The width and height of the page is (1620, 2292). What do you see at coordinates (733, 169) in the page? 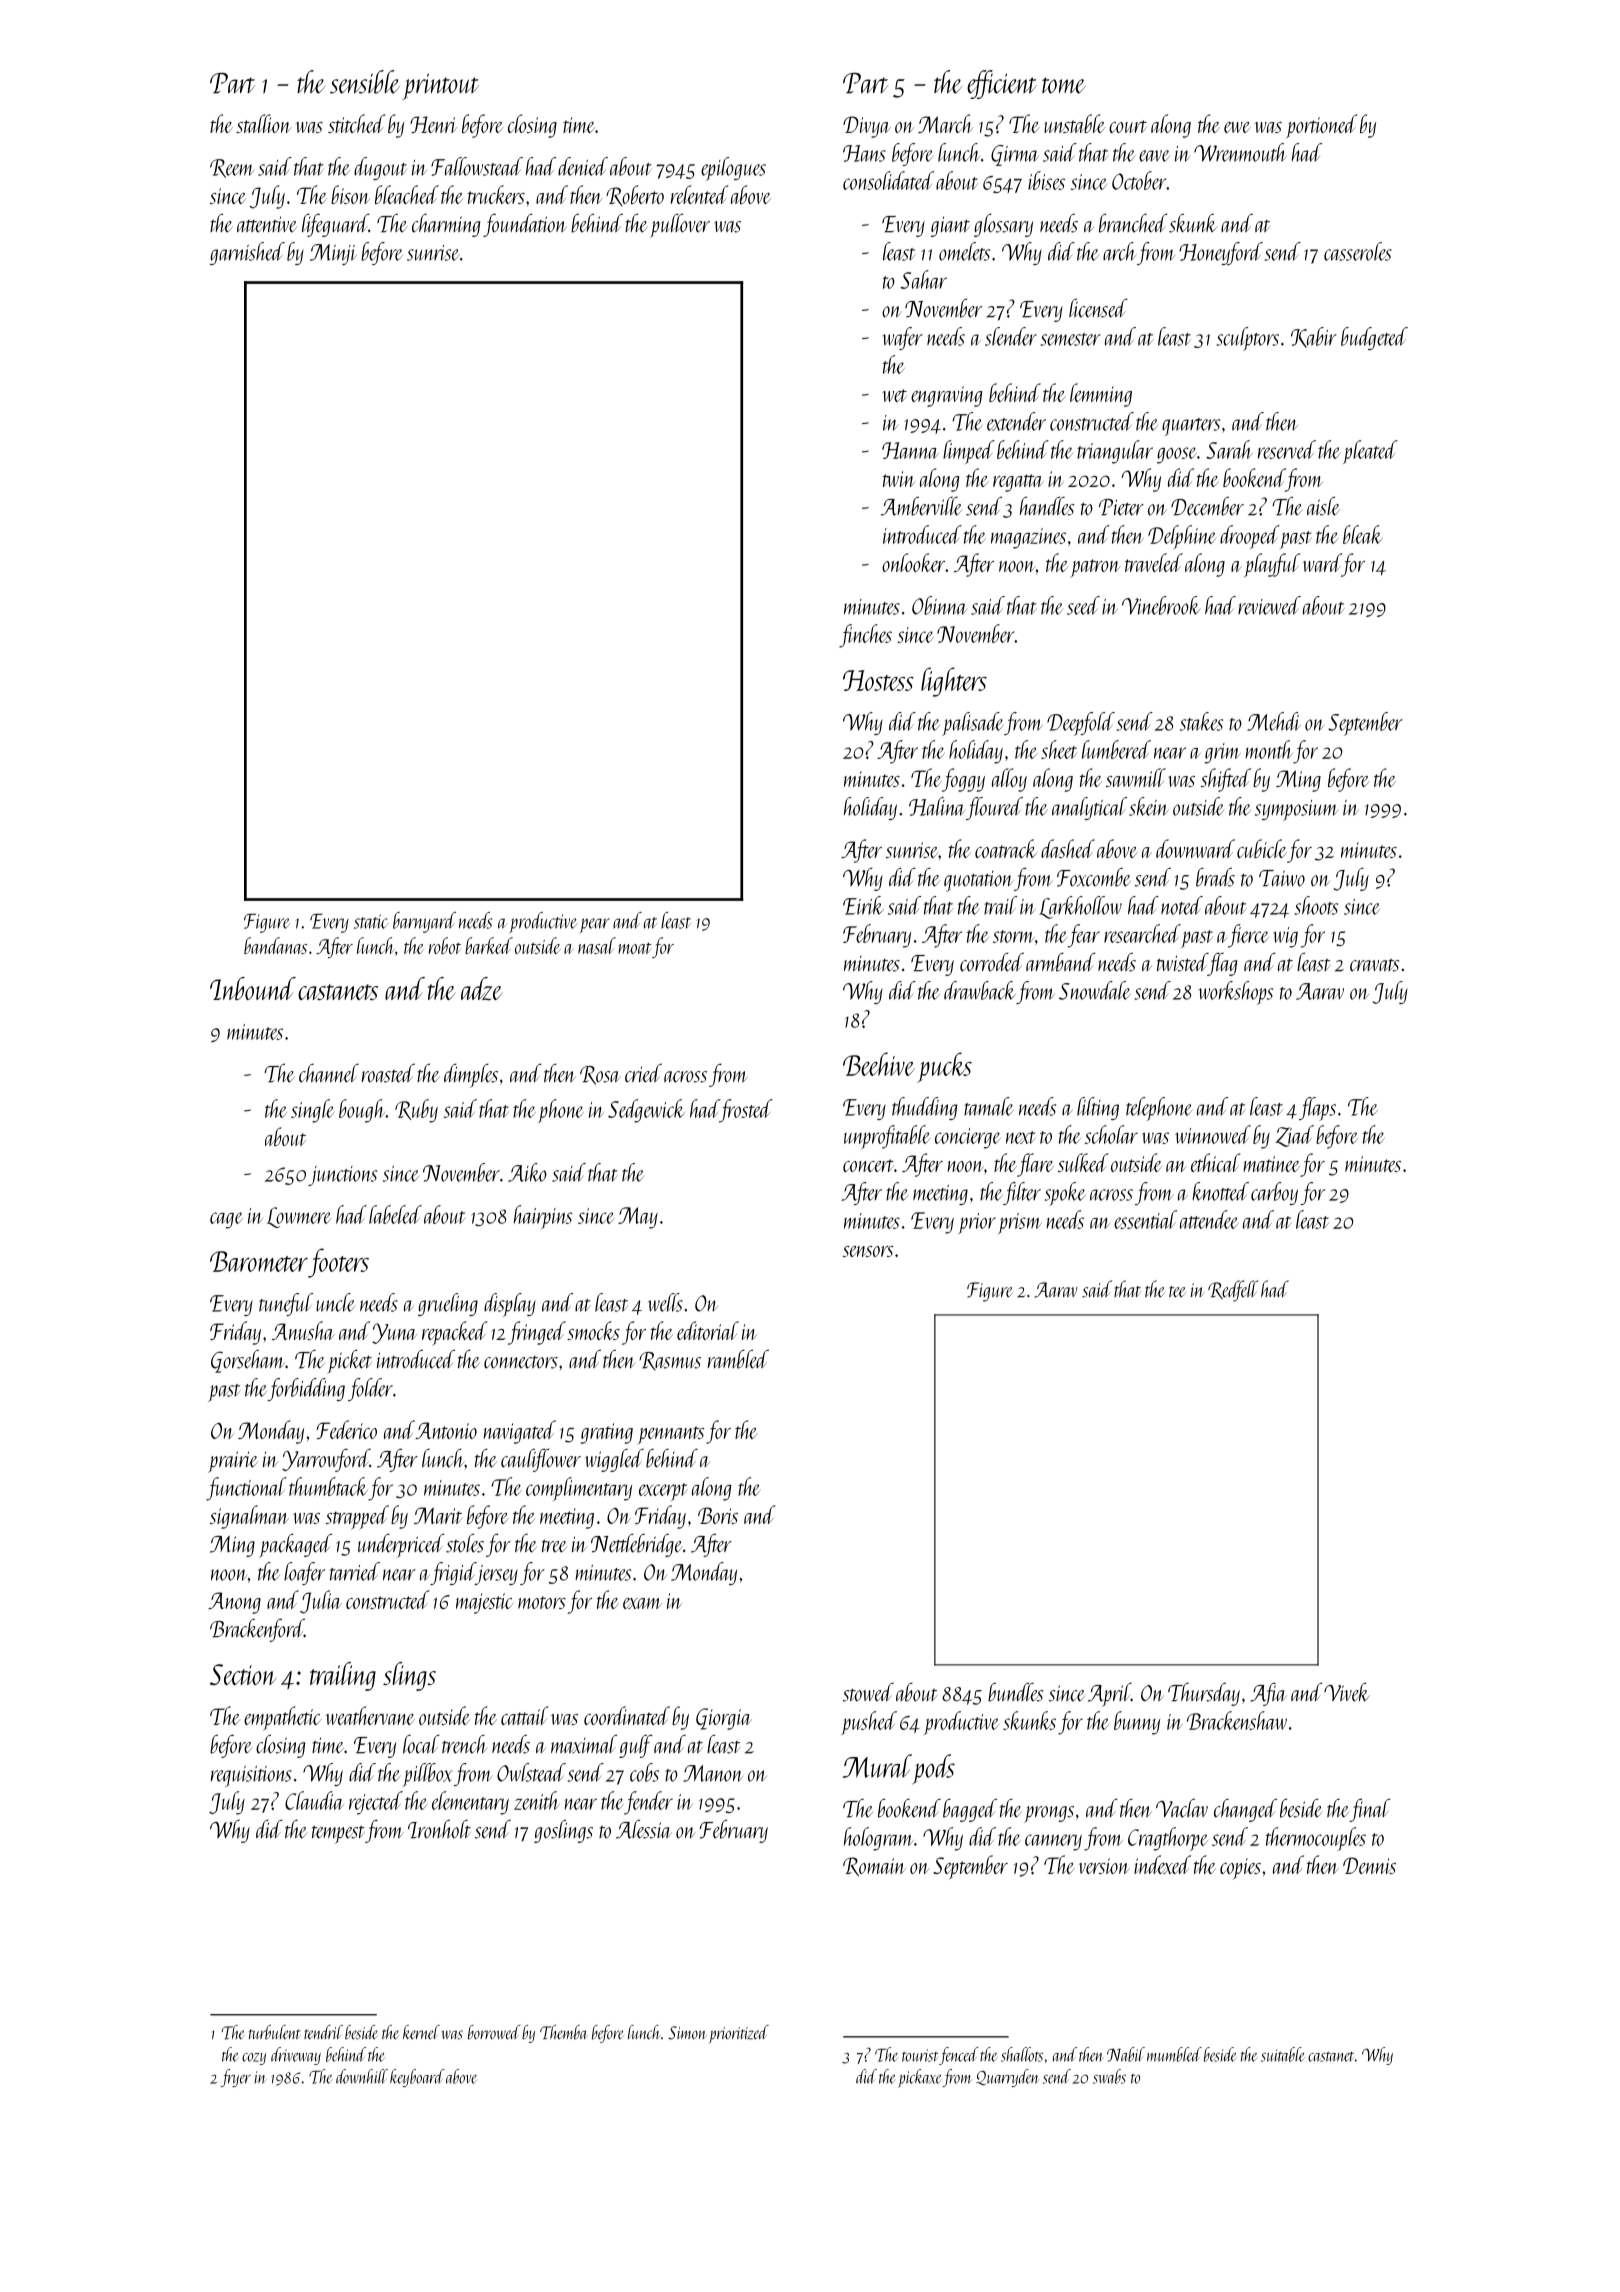
I see `epilogues` at bounding box center [733, 169].
